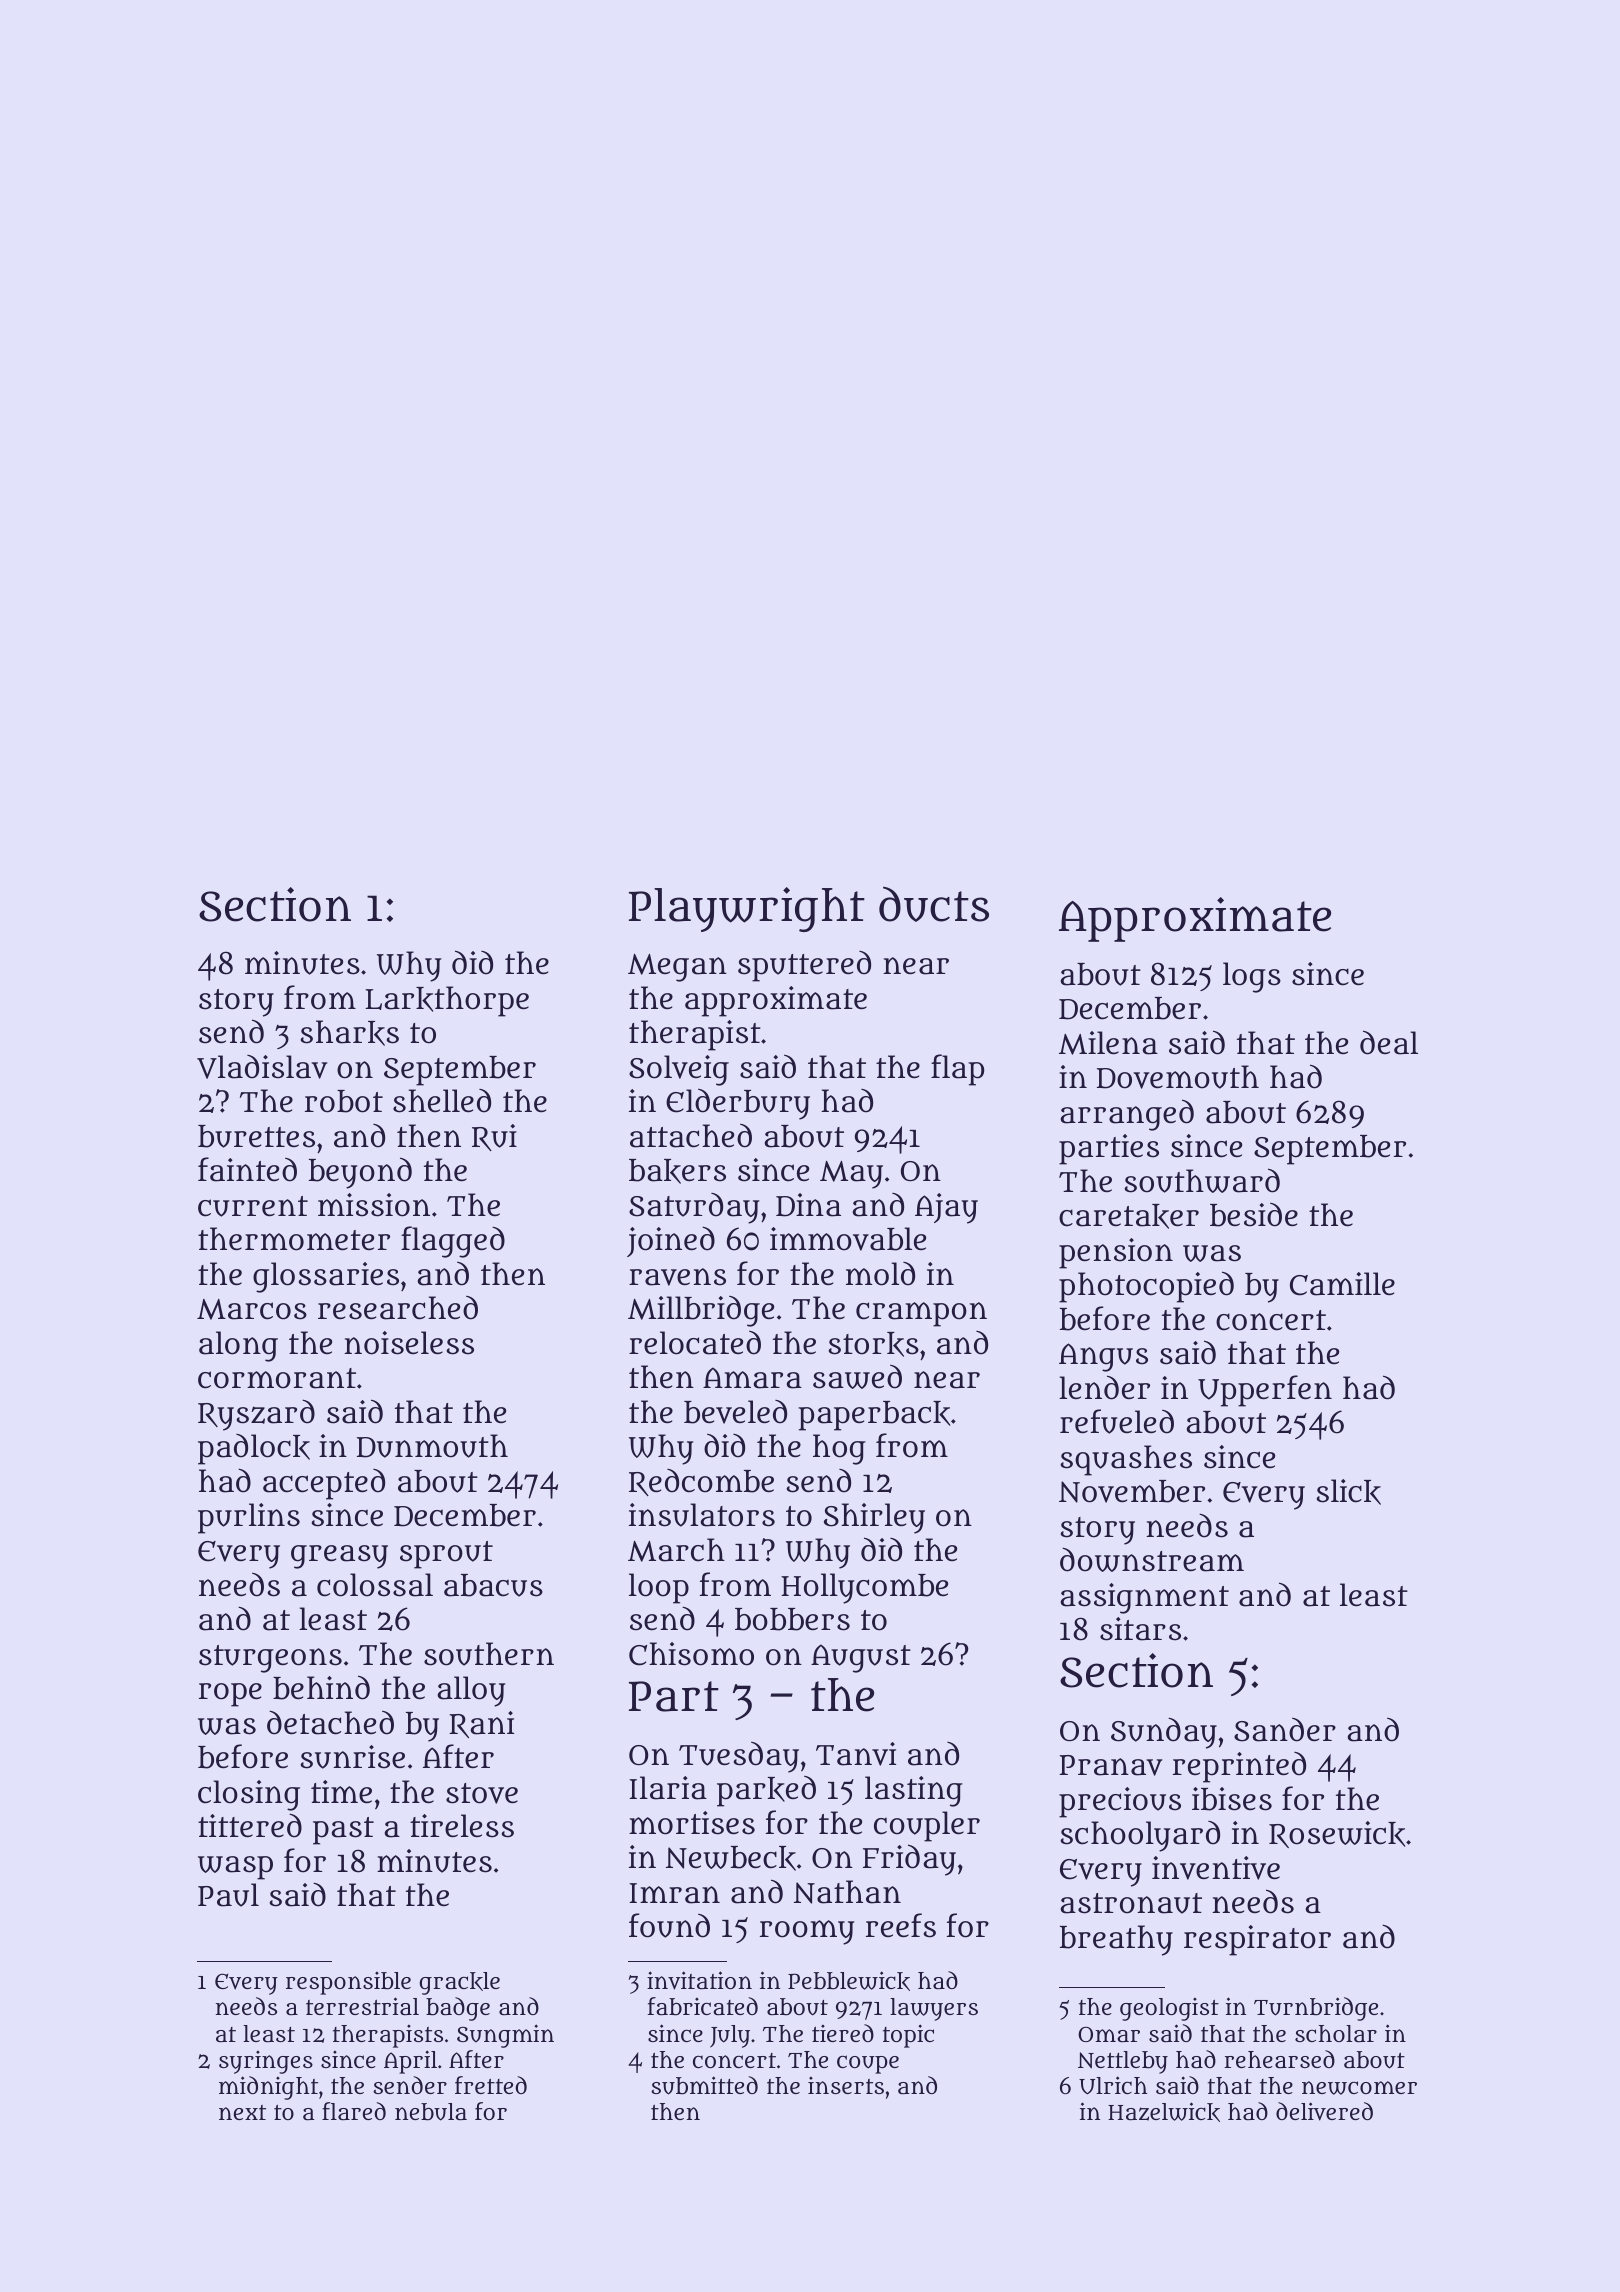 Image resolution: width=1620 pixels, height=2292 pixels. What do you see at coordinates (1252, 977) in the page?
I see `logs` at bounding box center [1252, 977].
